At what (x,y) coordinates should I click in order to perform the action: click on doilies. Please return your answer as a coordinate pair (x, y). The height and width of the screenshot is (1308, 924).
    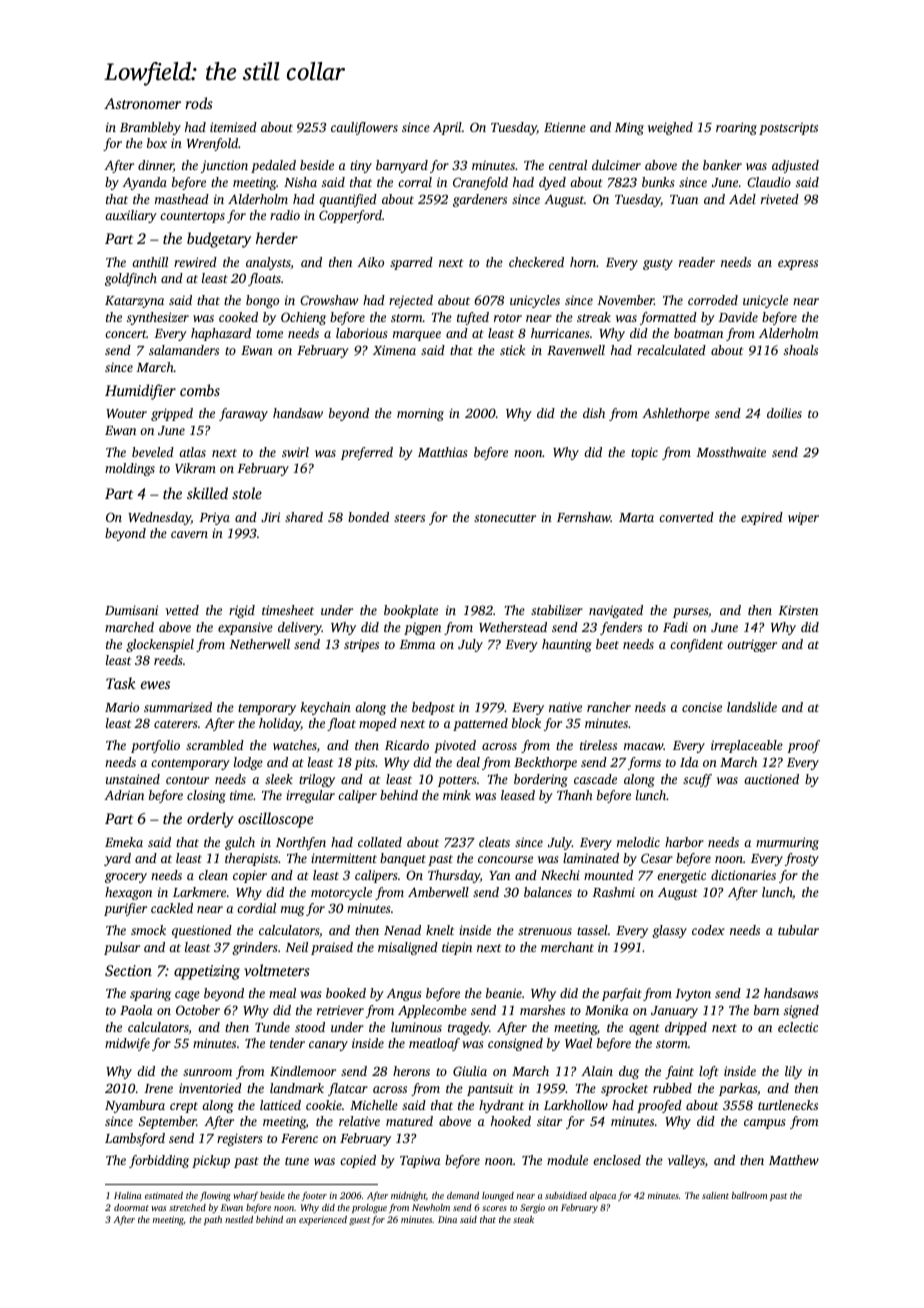
    Looking at the image, I should click on (784, 413).
